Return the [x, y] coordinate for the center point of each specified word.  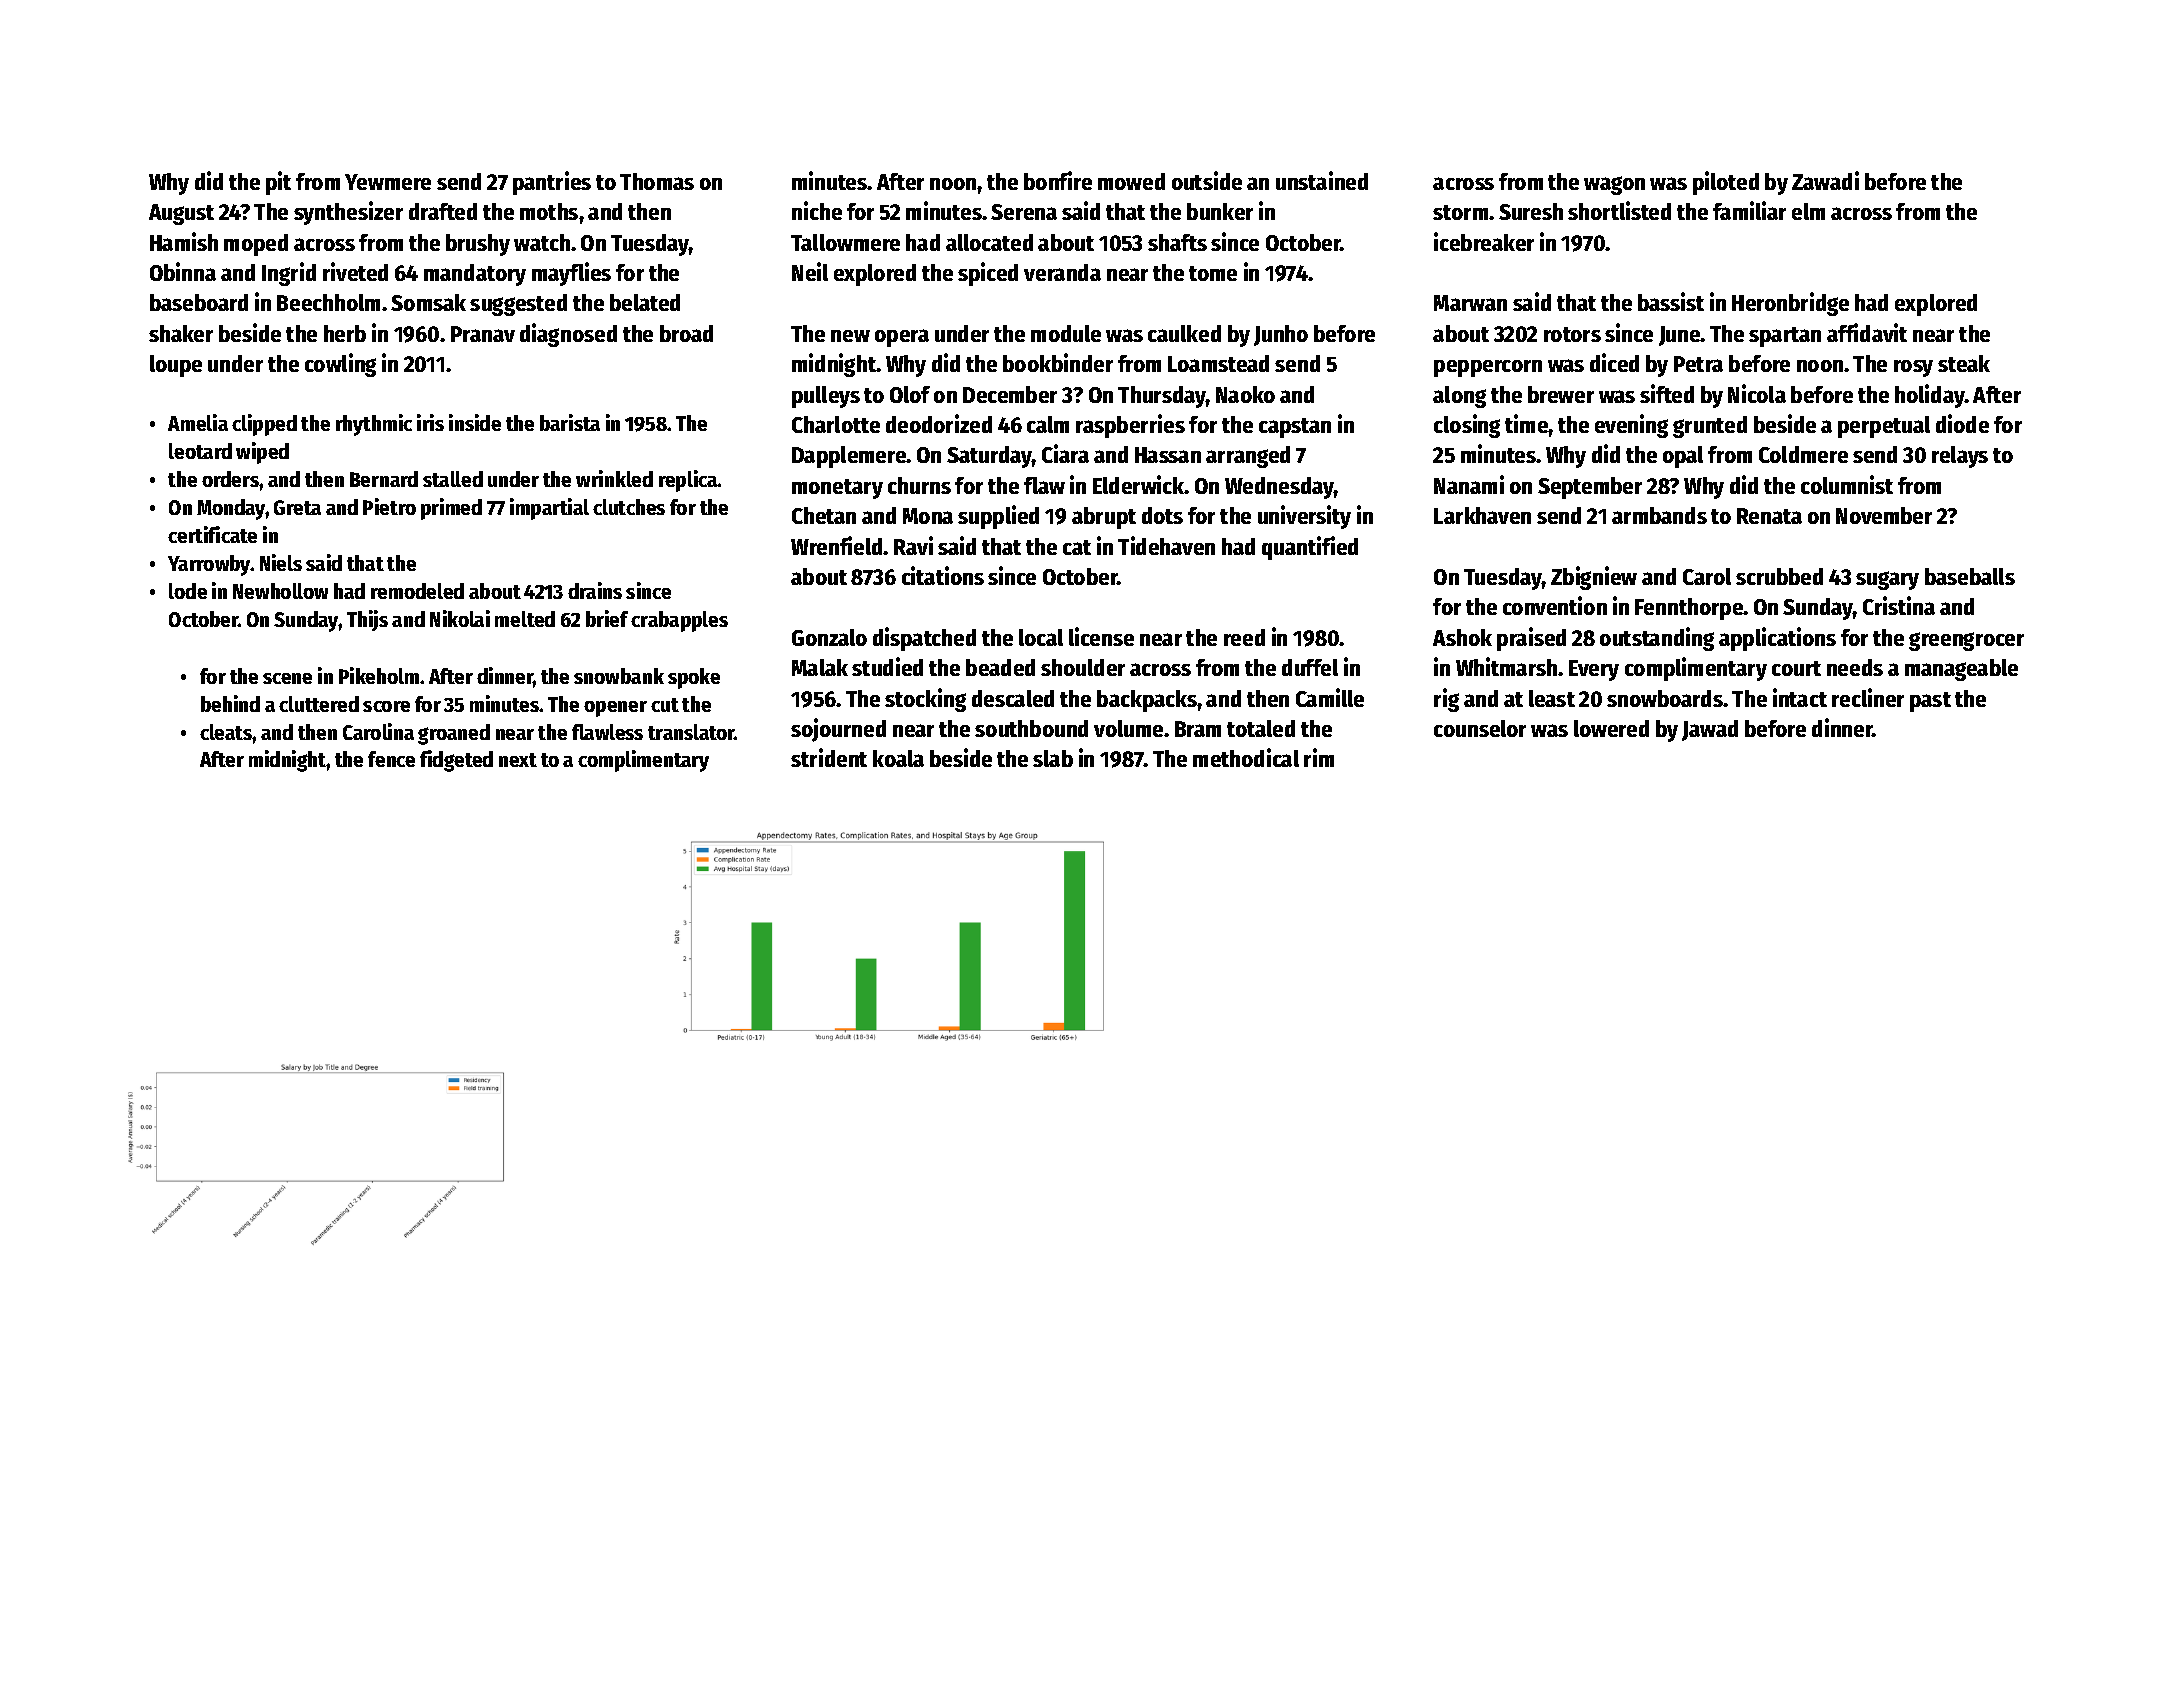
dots [1162, 515]
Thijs [367, 620]
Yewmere [388, 182]
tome [1213, 273]
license [1101, 636]
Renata [1769, 516]
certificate [212, 534]
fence [391, 759]
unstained [1322, 180]
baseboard [199, 302]
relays [1960, 457]
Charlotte [836, 424]
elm [1808, 211]
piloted [1726, 183]
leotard [200, 451]
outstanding [1657, 639]
